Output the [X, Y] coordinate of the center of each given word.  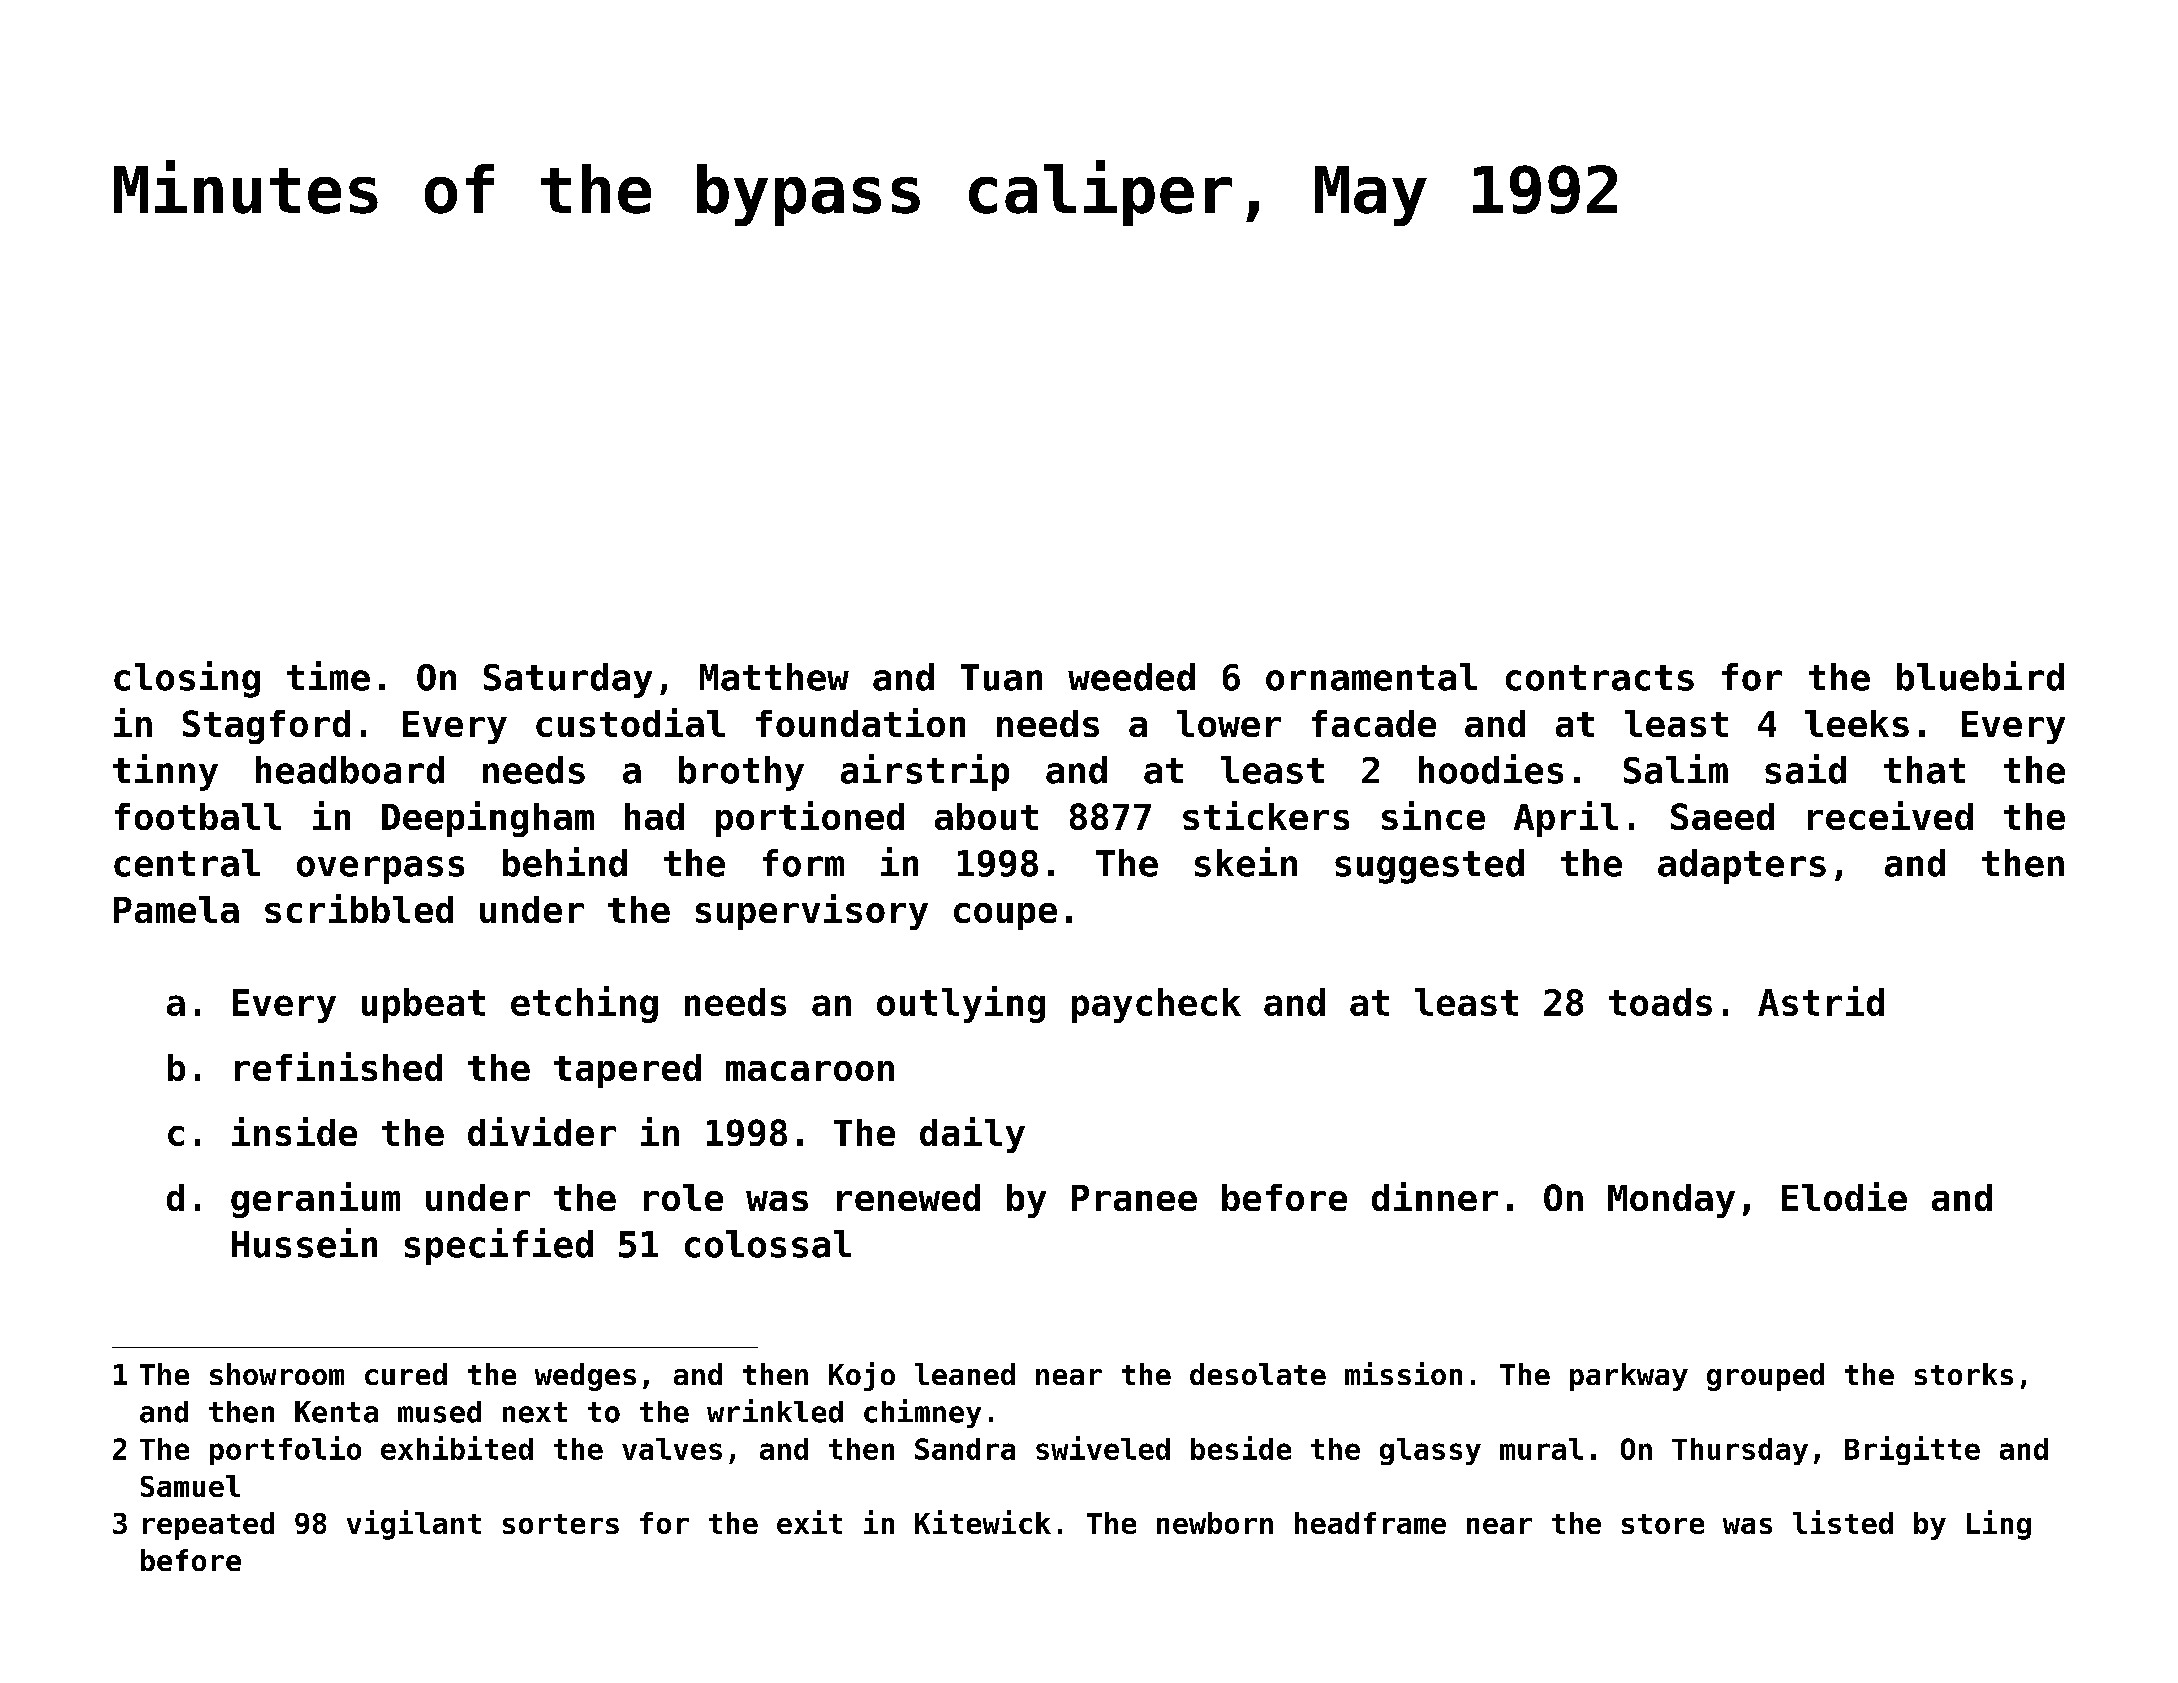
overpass [380, 870]
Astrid [1821, 1001]
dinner [1435, 1196]
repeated [208, 1526]
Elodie [1844, 1196]
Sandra [965, 1449]
